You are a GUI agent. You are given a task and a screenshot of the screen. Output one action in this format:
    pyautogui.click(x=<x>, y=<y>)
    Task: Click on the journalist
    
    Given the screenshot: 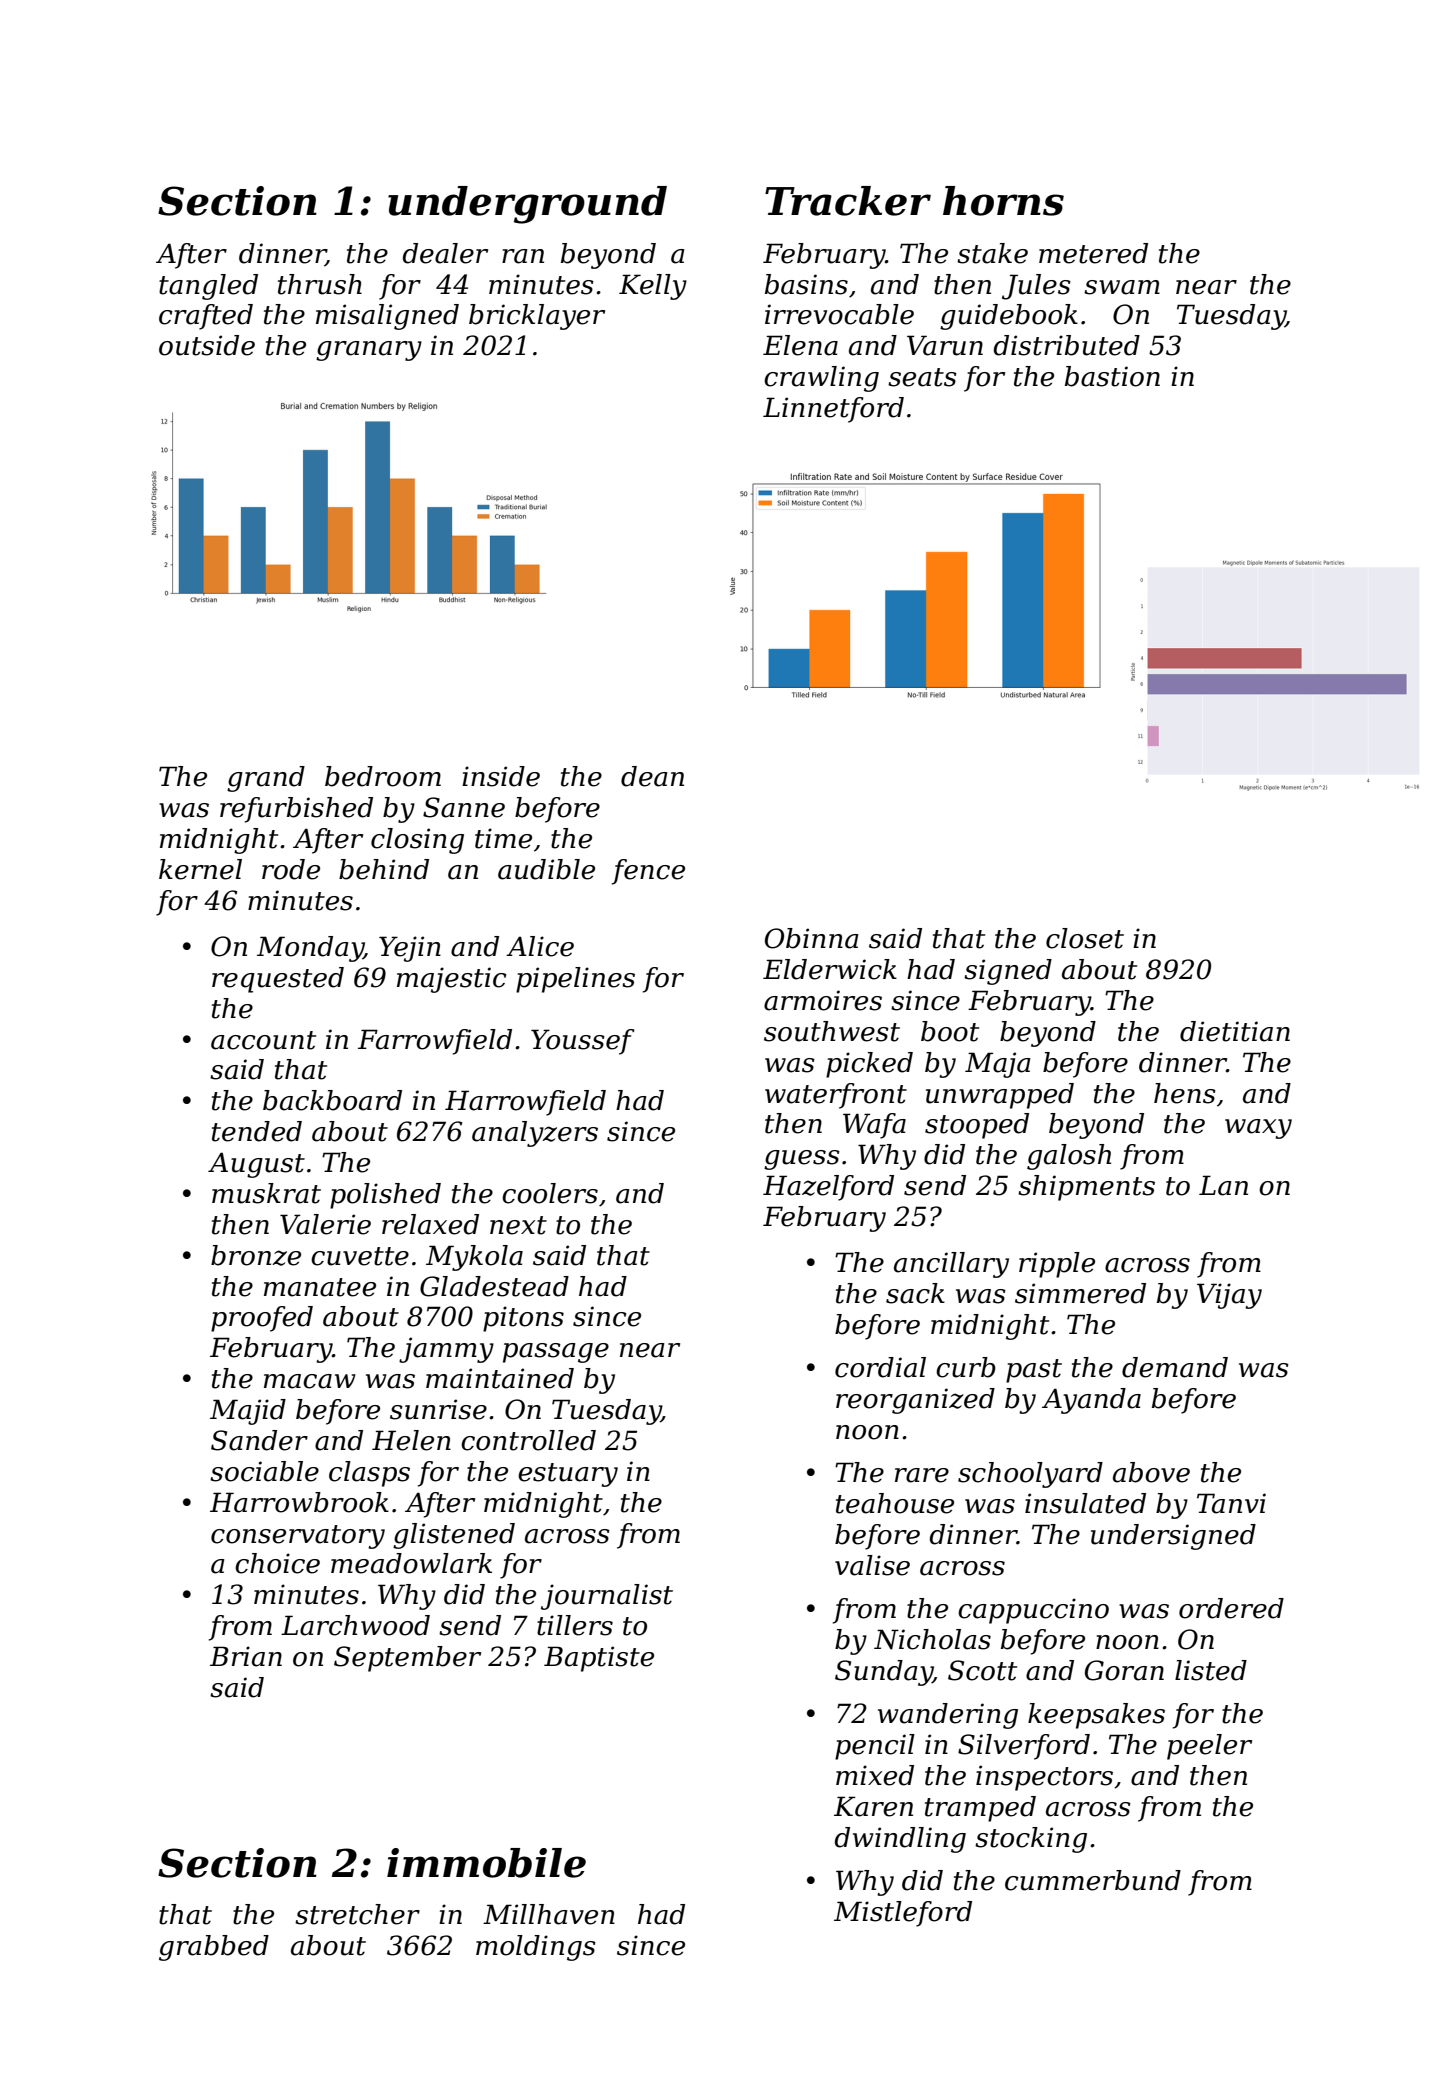 What is the action you would take?
    pyautogui.click(x=607, y=1597)
